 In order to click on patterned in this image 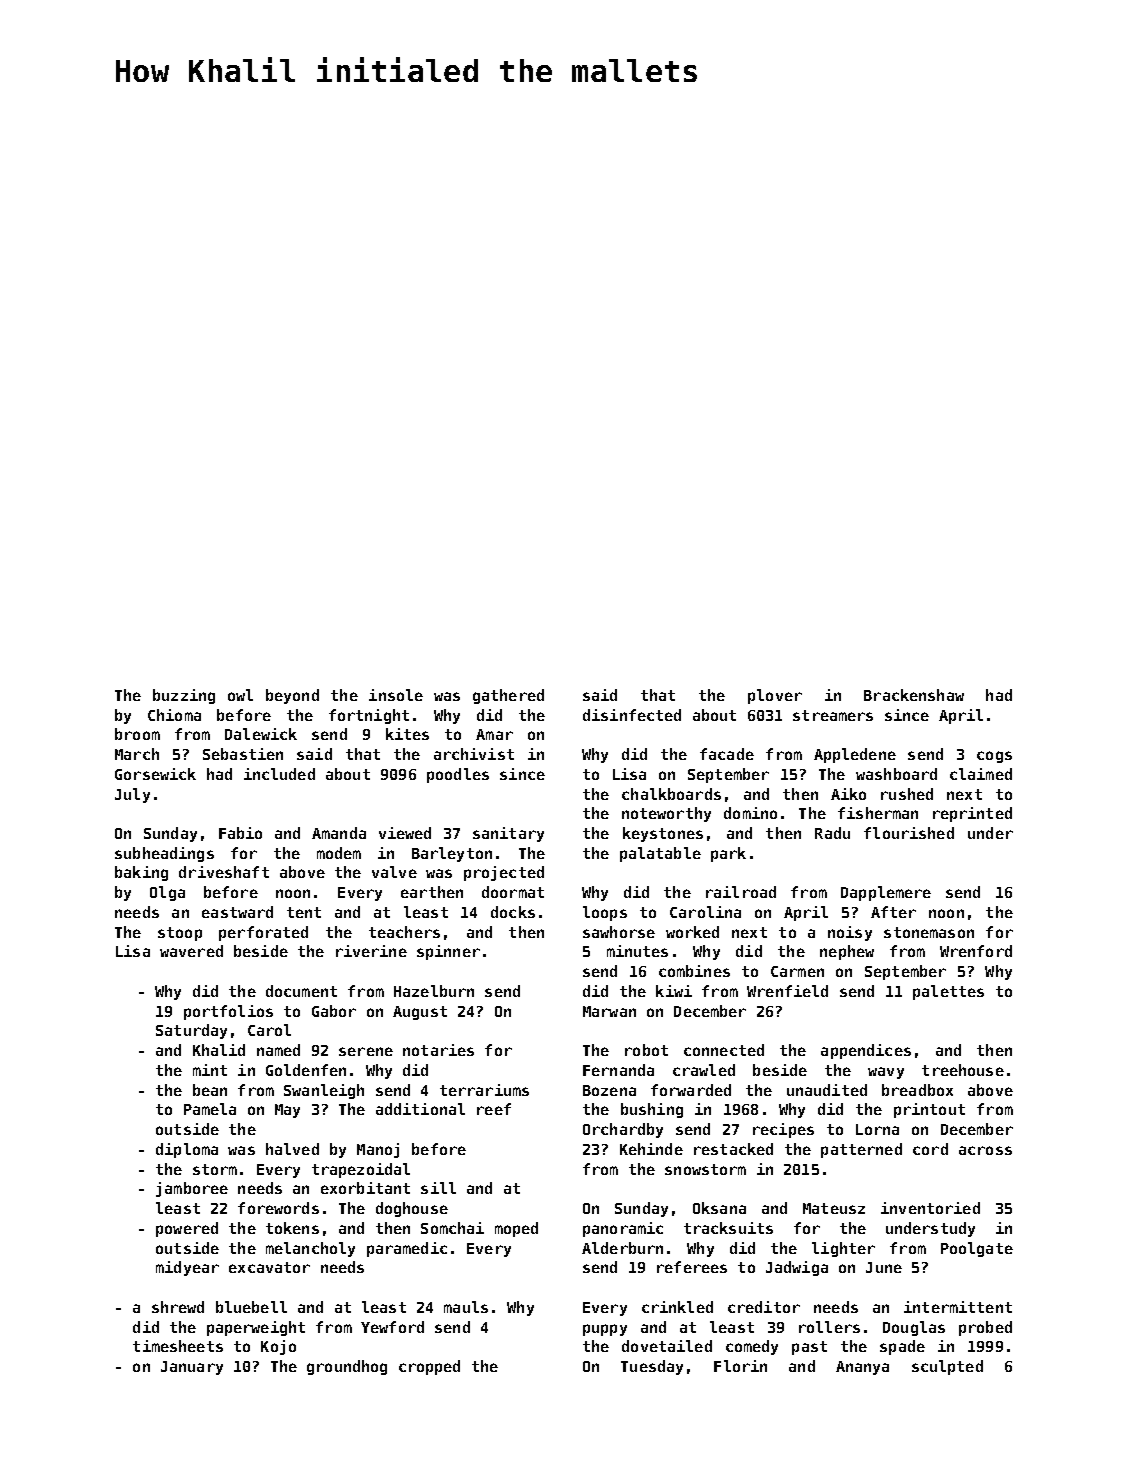, I will do `click(861, 1150)`.
